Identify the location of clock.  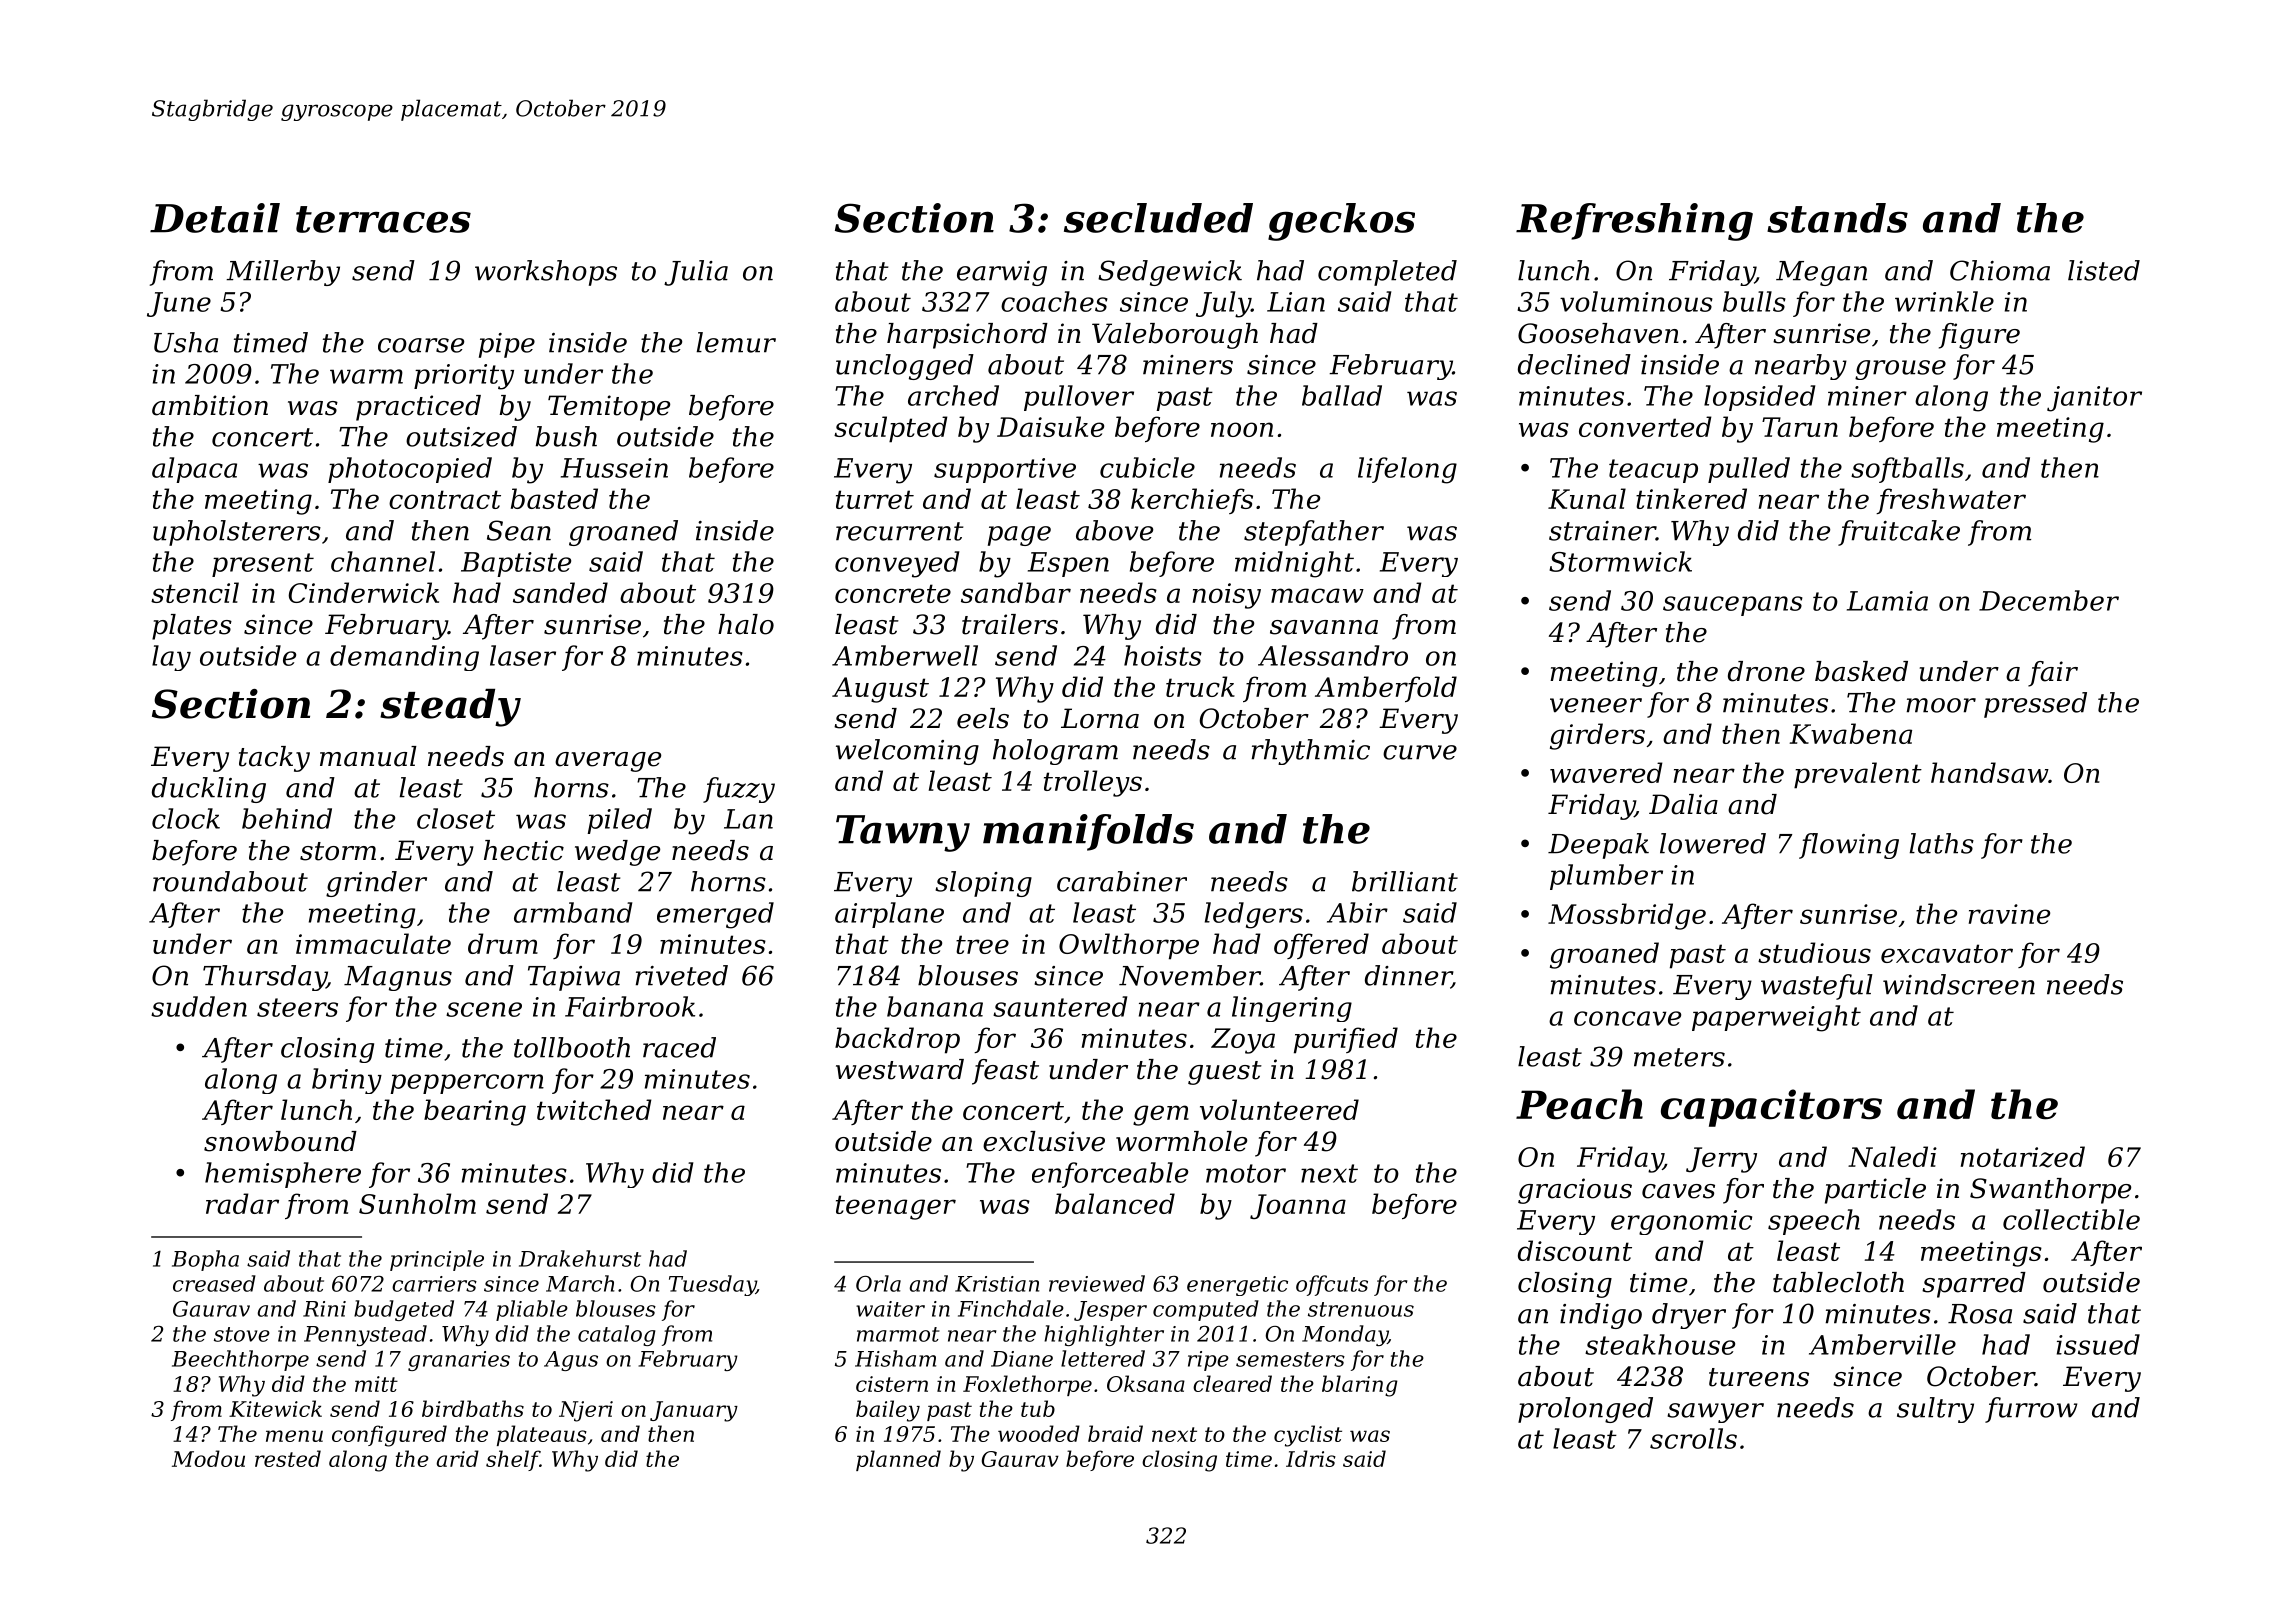
(186, 818).
